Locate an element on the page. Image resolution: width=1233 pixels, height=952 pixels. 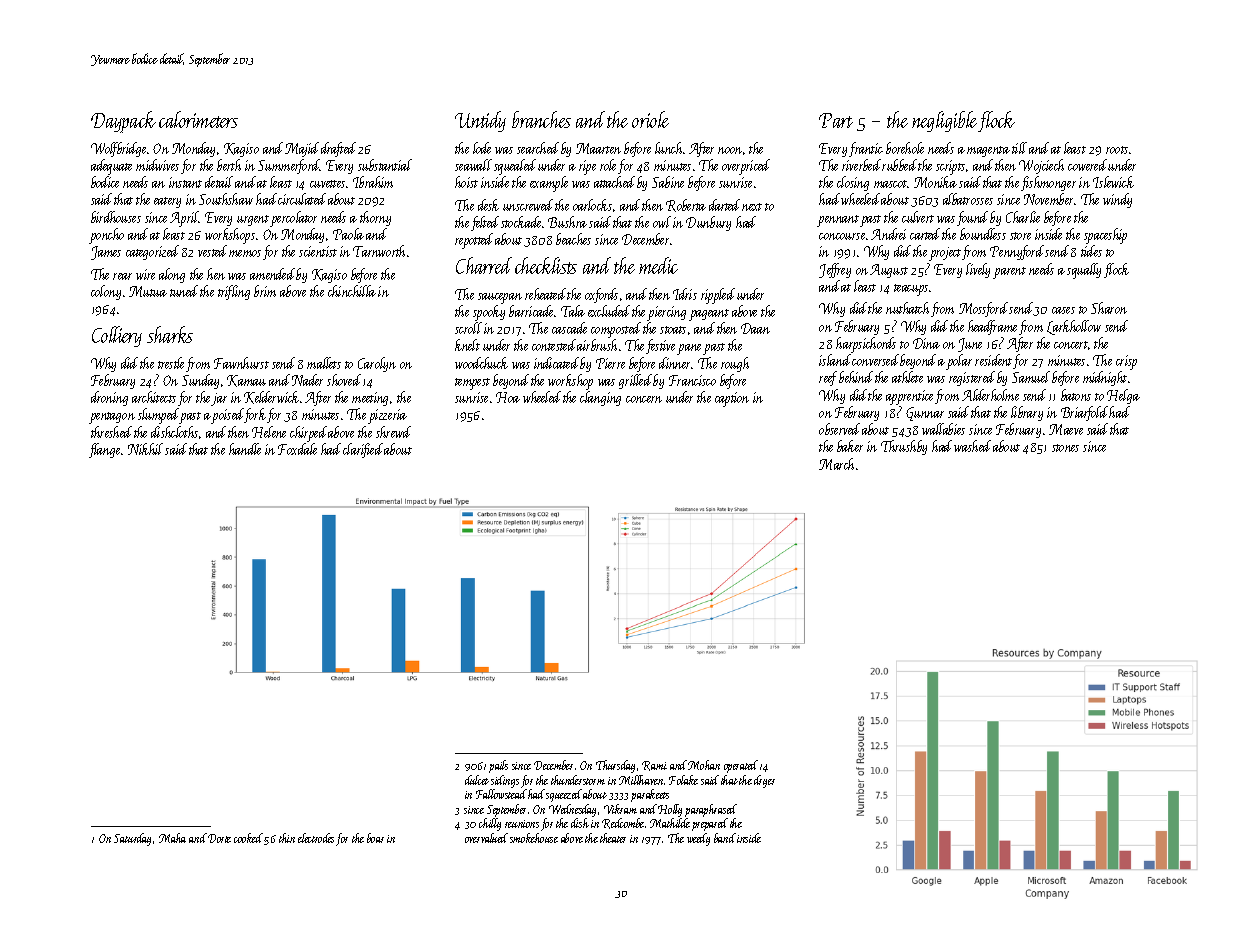
eatery is located at coordinates (167, 202).
